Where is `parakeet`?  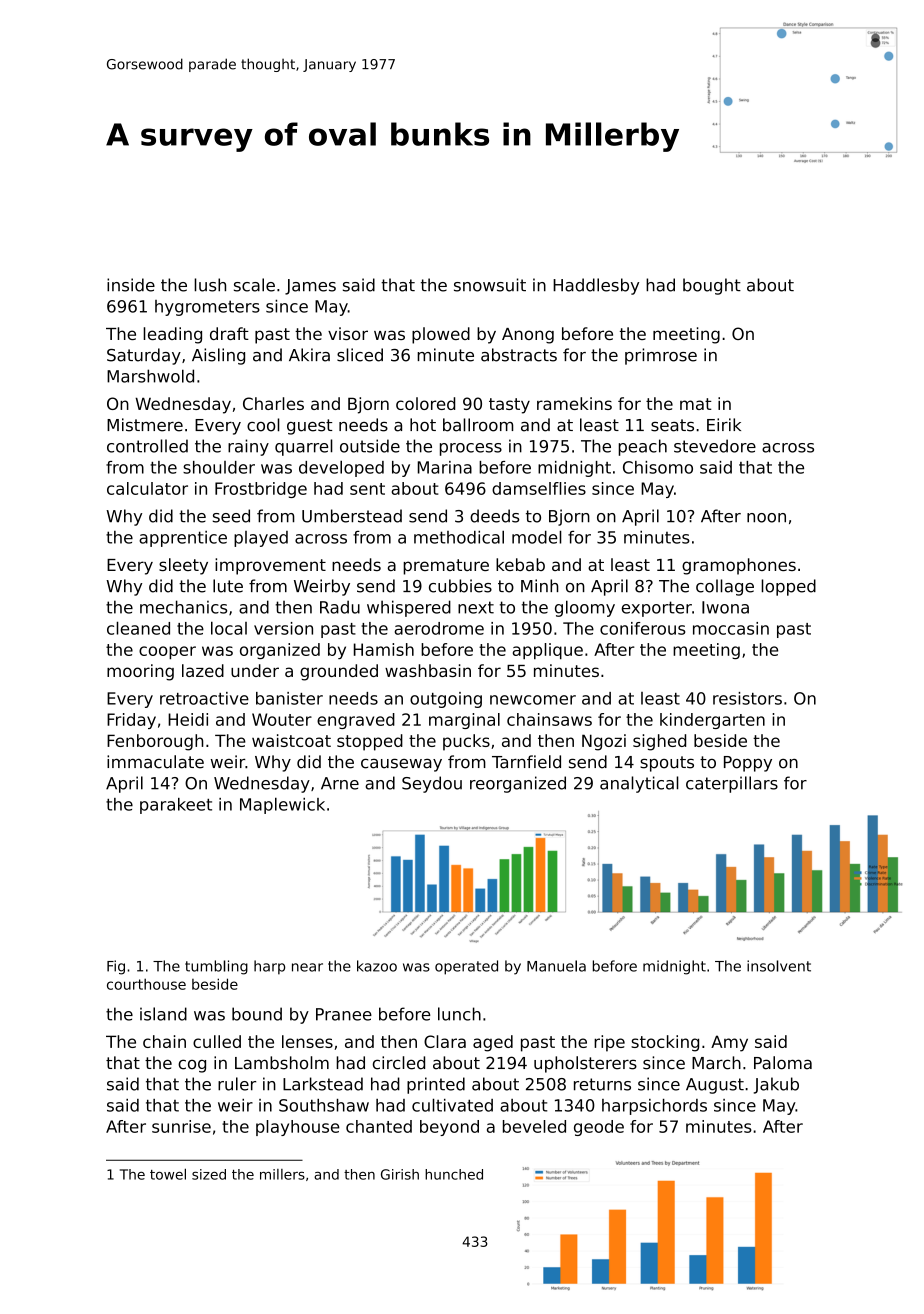
parakeet is located at coordinates (176, 806).
